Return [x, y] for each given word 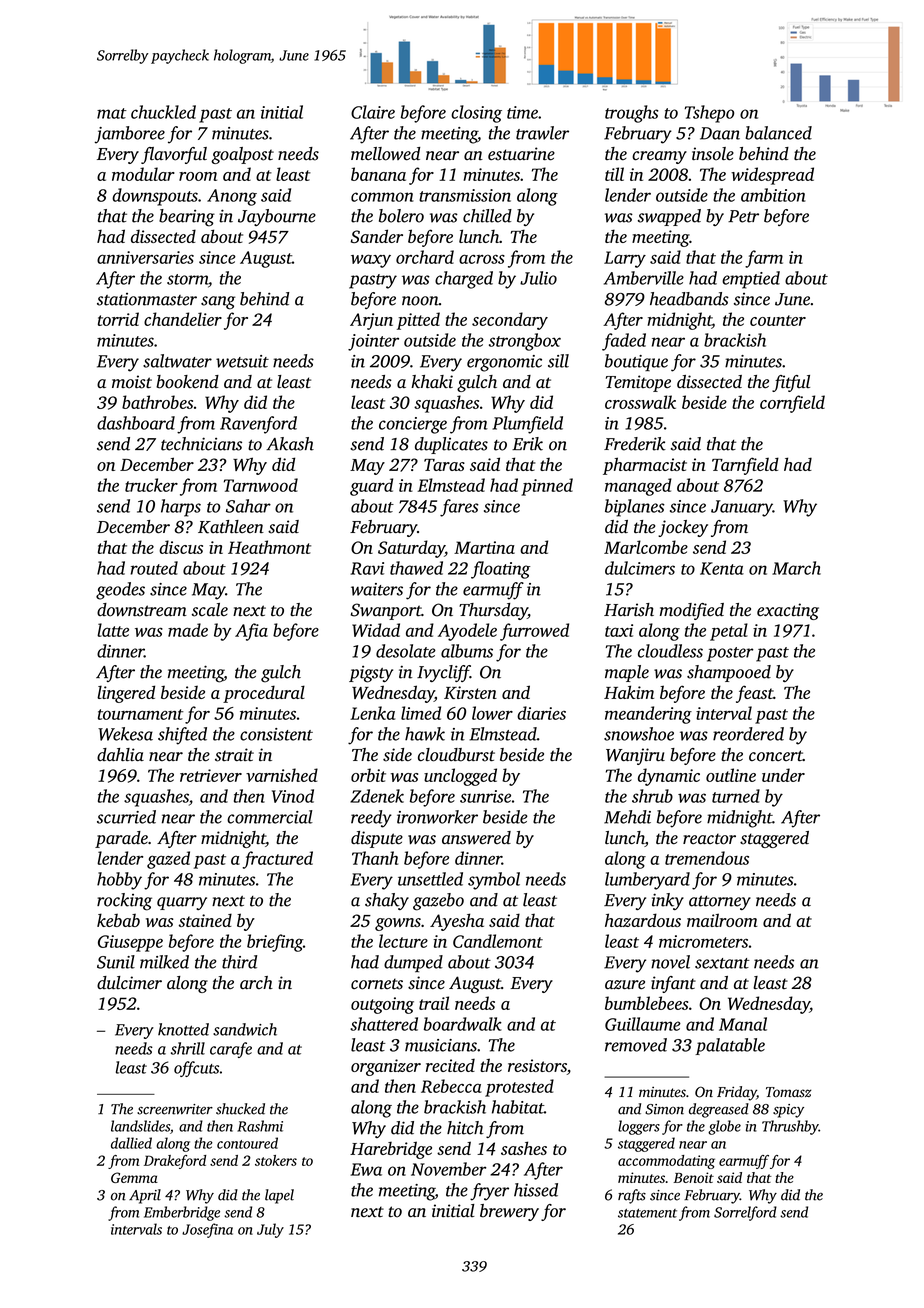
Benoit [693, 1177]
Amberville [644, 278]
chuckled [163, 112]
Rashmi [260, 1126]
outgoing [382, 1005]
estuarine [521, 154]
